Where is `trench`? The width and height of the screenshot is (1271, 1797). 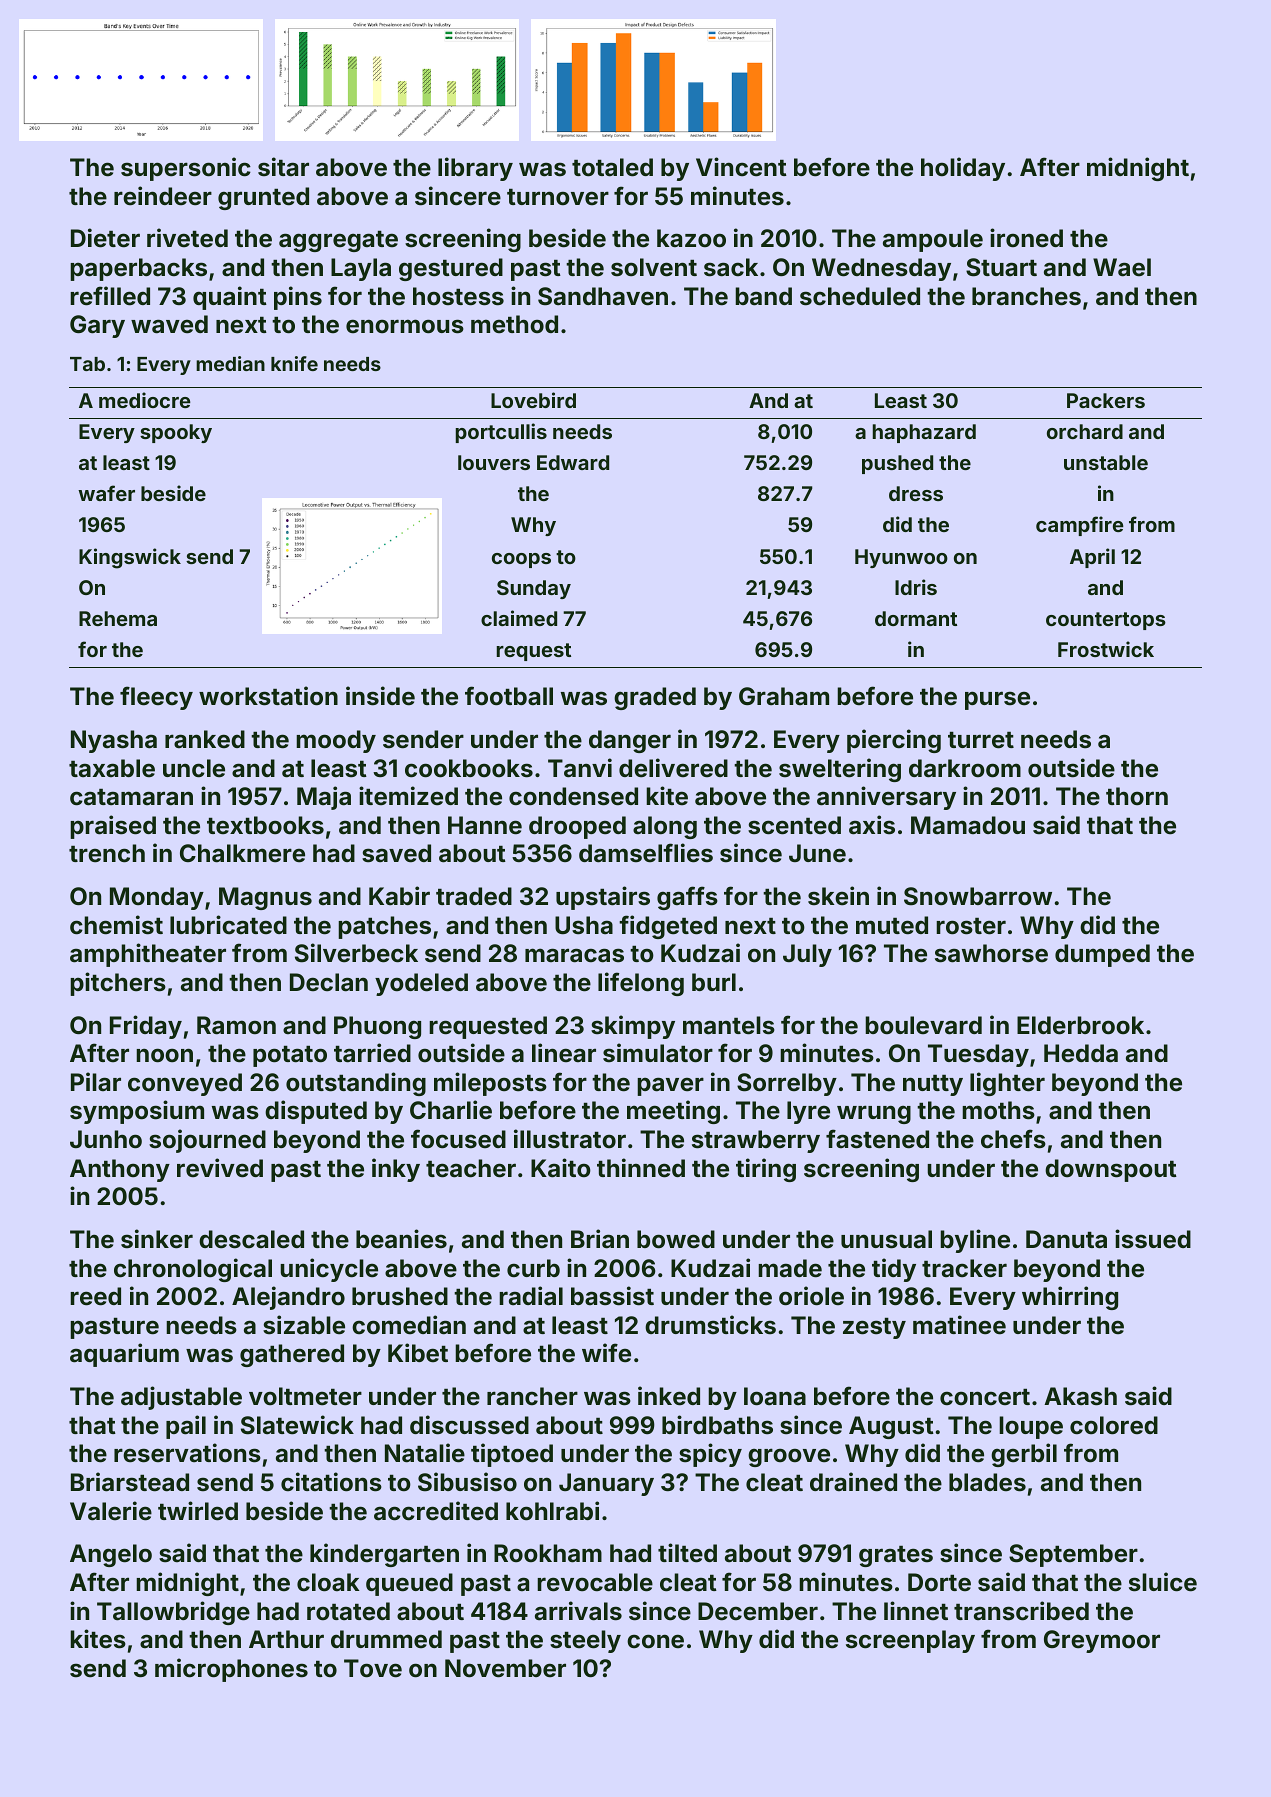 trench is located at coordinates (107, 853).
